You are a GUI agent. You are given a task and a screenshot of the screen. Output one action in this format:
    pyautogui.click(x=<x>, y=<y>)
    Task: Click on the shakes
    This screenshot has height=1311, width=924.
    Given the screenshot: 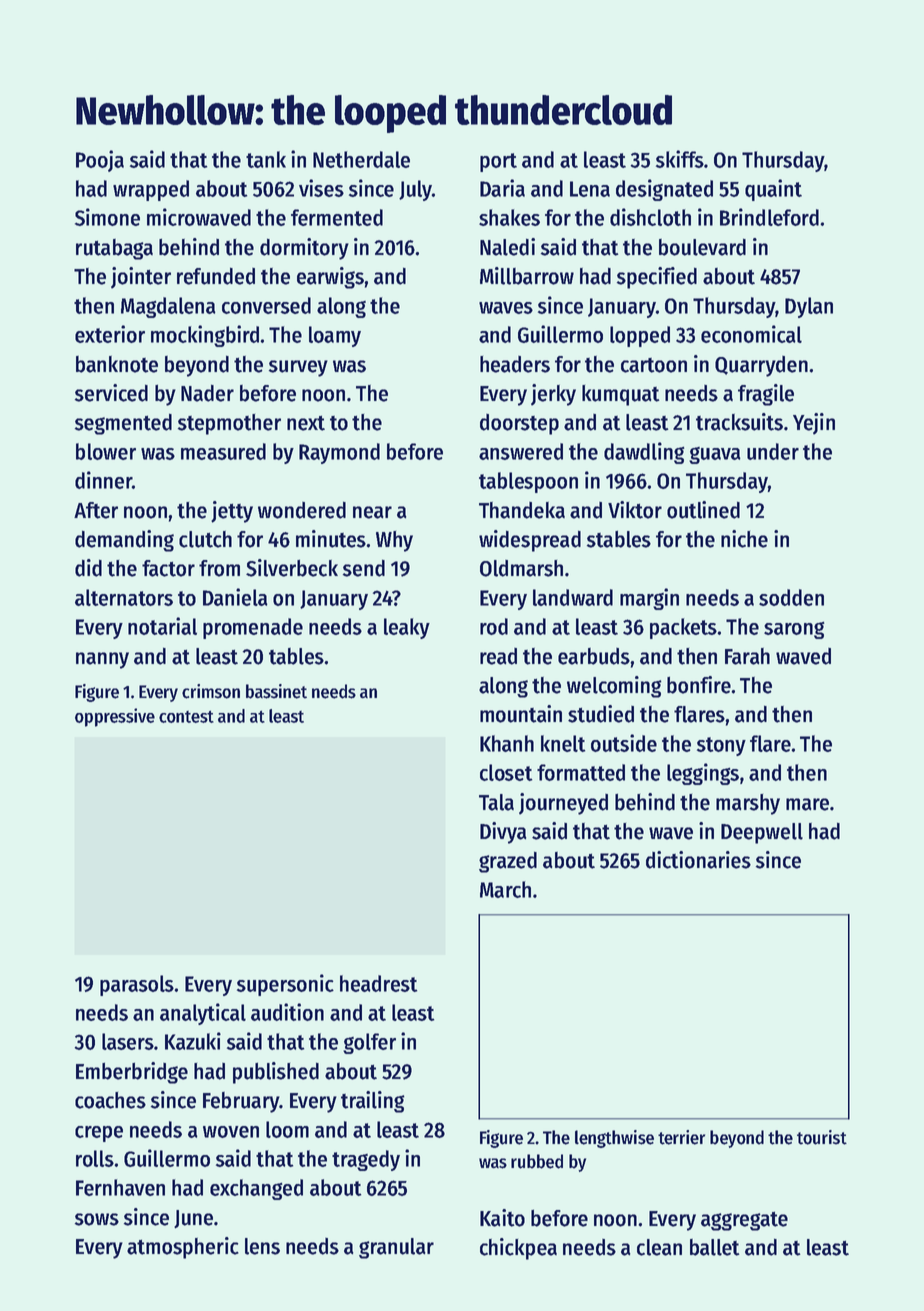 What is the action you would take?
    pyautogui.click(x=509, y=217)
